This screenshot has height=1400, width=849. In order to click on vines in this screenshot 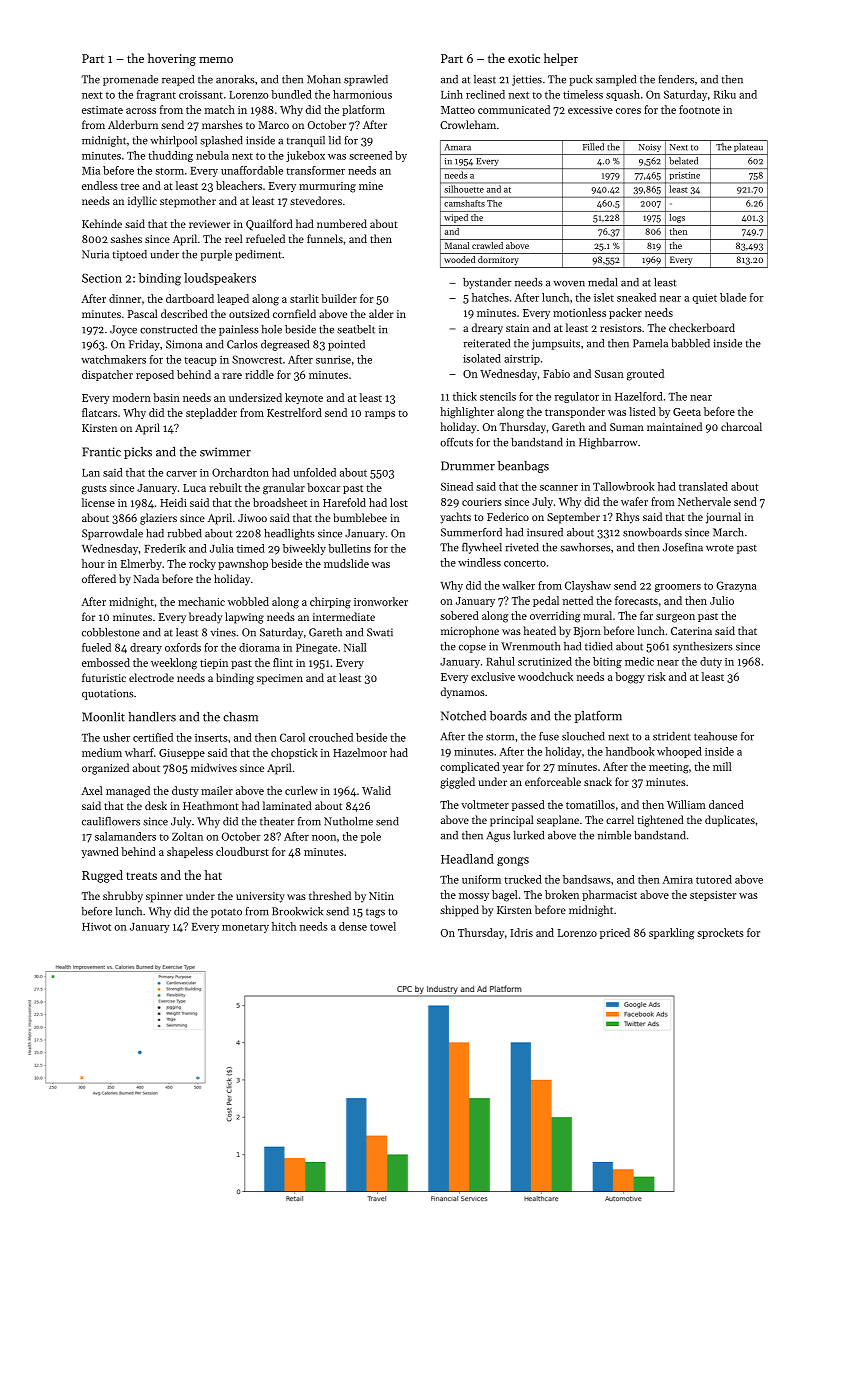, I will do `click(223, 632)`.
